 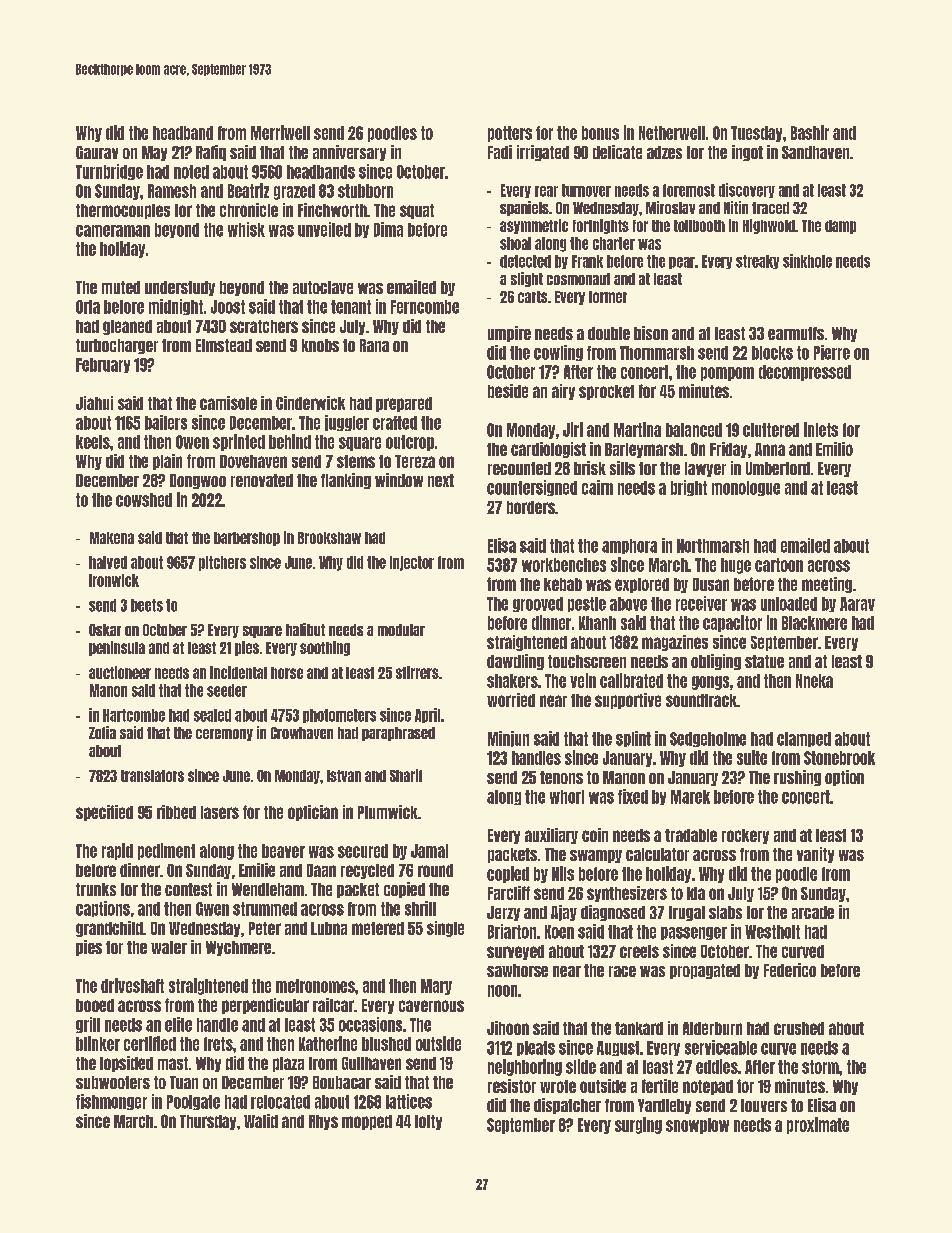 What do you see at coordinates (102, 732) in the screenshot?
I see `Zofia` at bounding box center [102, 732].
